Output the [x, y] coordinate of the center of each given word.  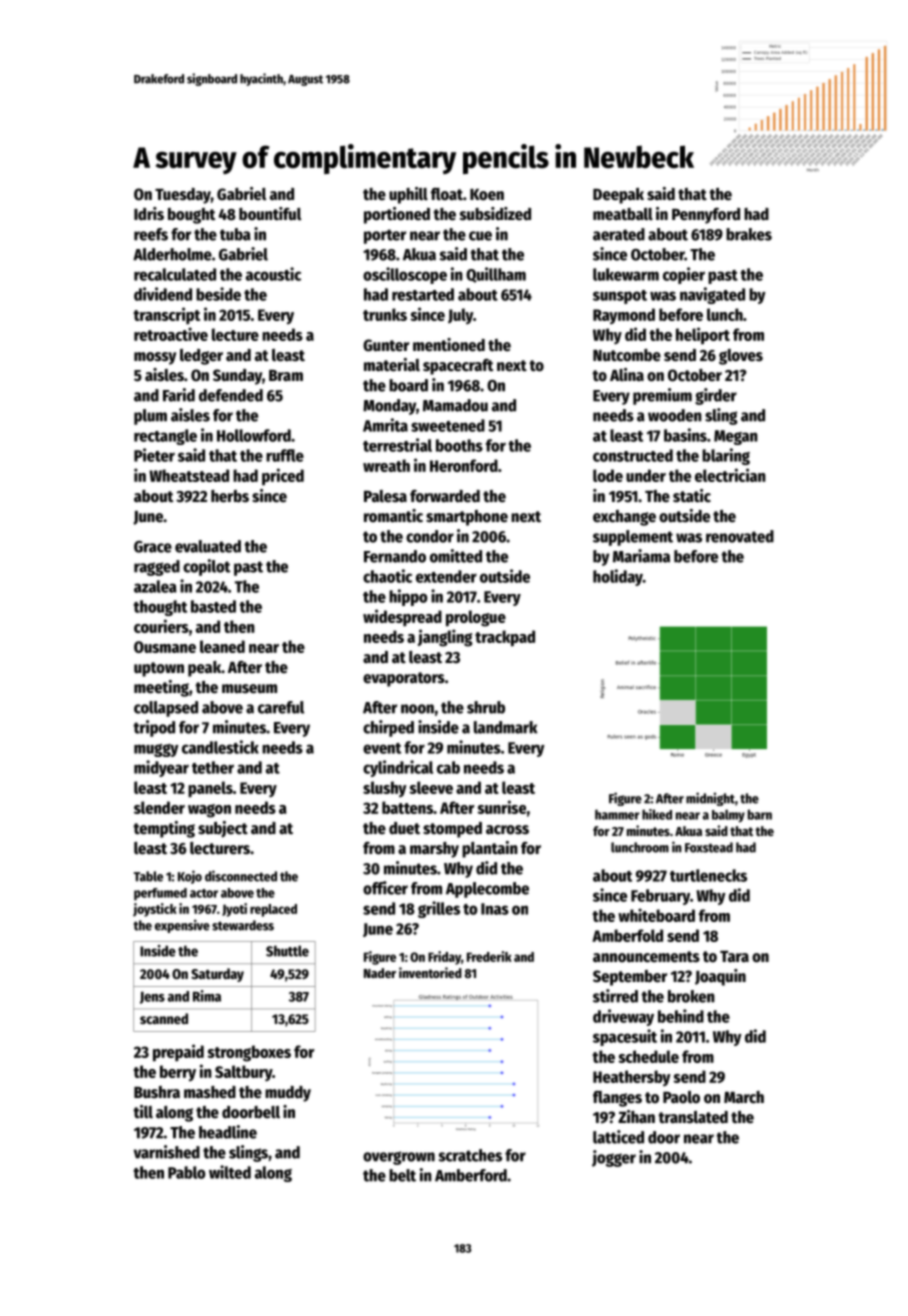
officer [385, 888]
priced [283, 477]
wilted [230, 1172]
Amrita [385, 425]
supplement [633, 538]
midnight [710, 799]
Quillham [496, 275]
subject [223, 829]
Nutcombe [627, 355]
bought [192, 216]
